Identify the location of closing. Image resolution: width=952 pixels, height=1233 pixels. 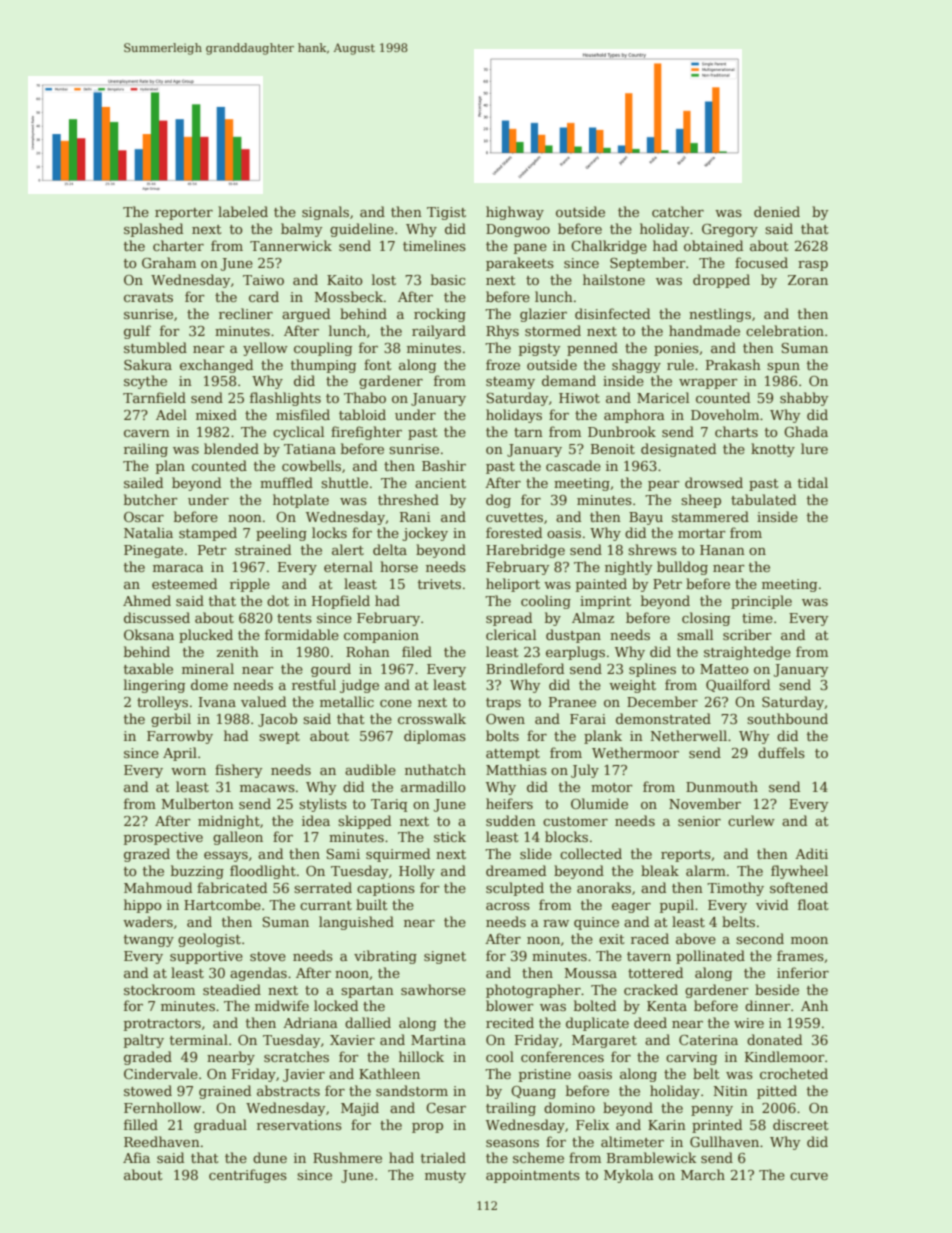
(706, 619).
